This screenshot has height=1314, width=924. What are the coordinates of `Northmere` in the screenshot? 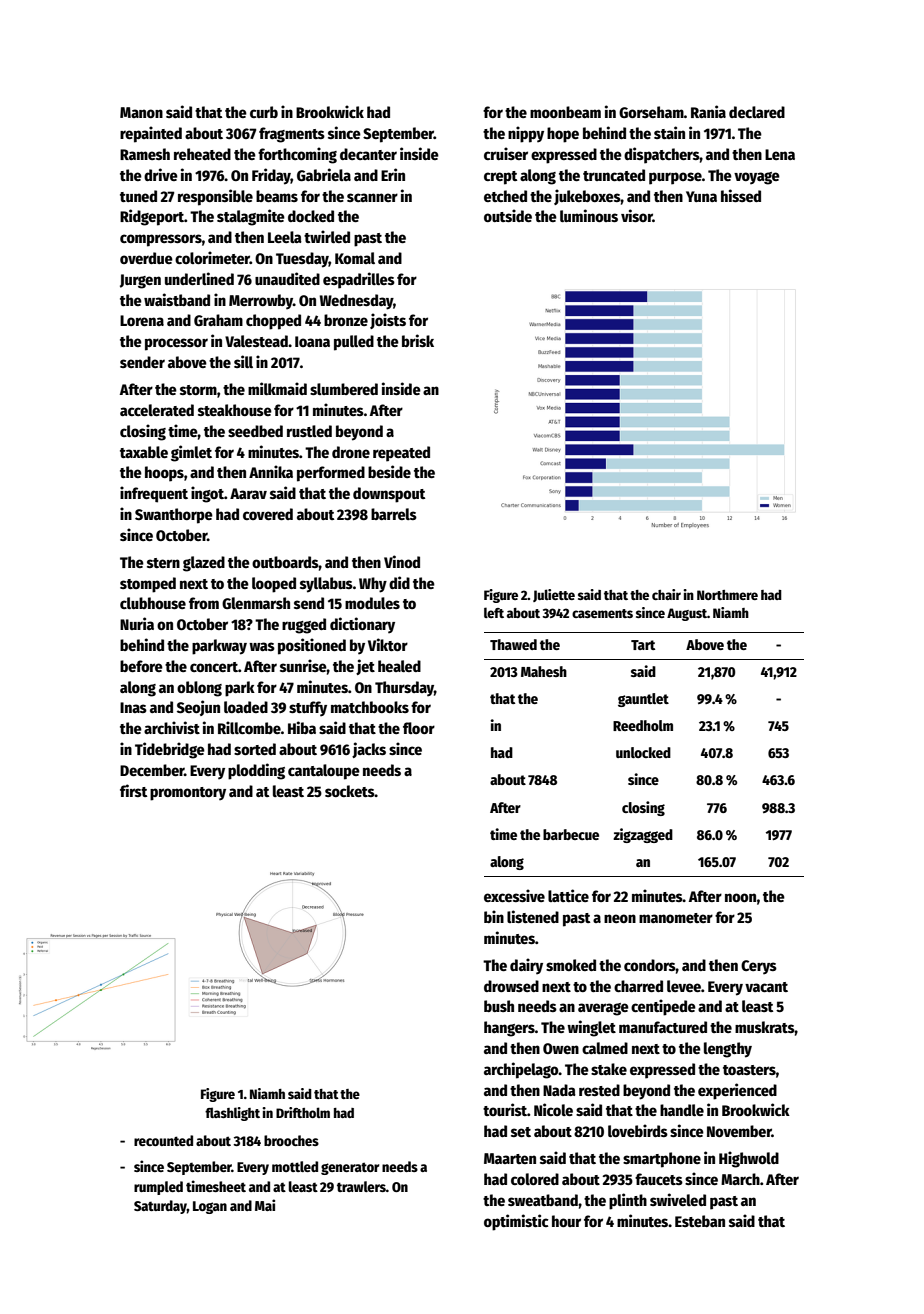 It's located at (727, 595).
